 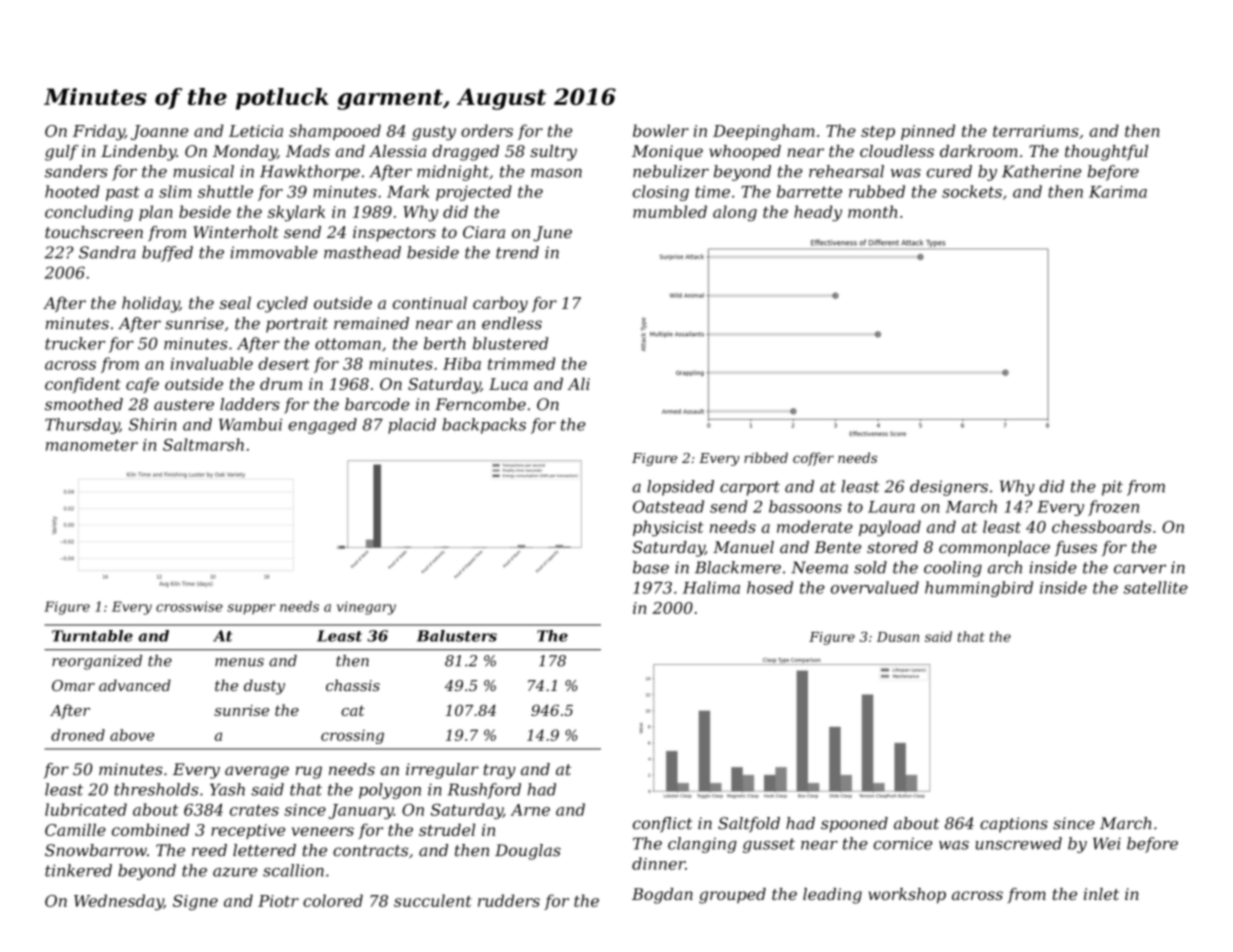 I want to click on satellite, so click(x=1155, y=587).
